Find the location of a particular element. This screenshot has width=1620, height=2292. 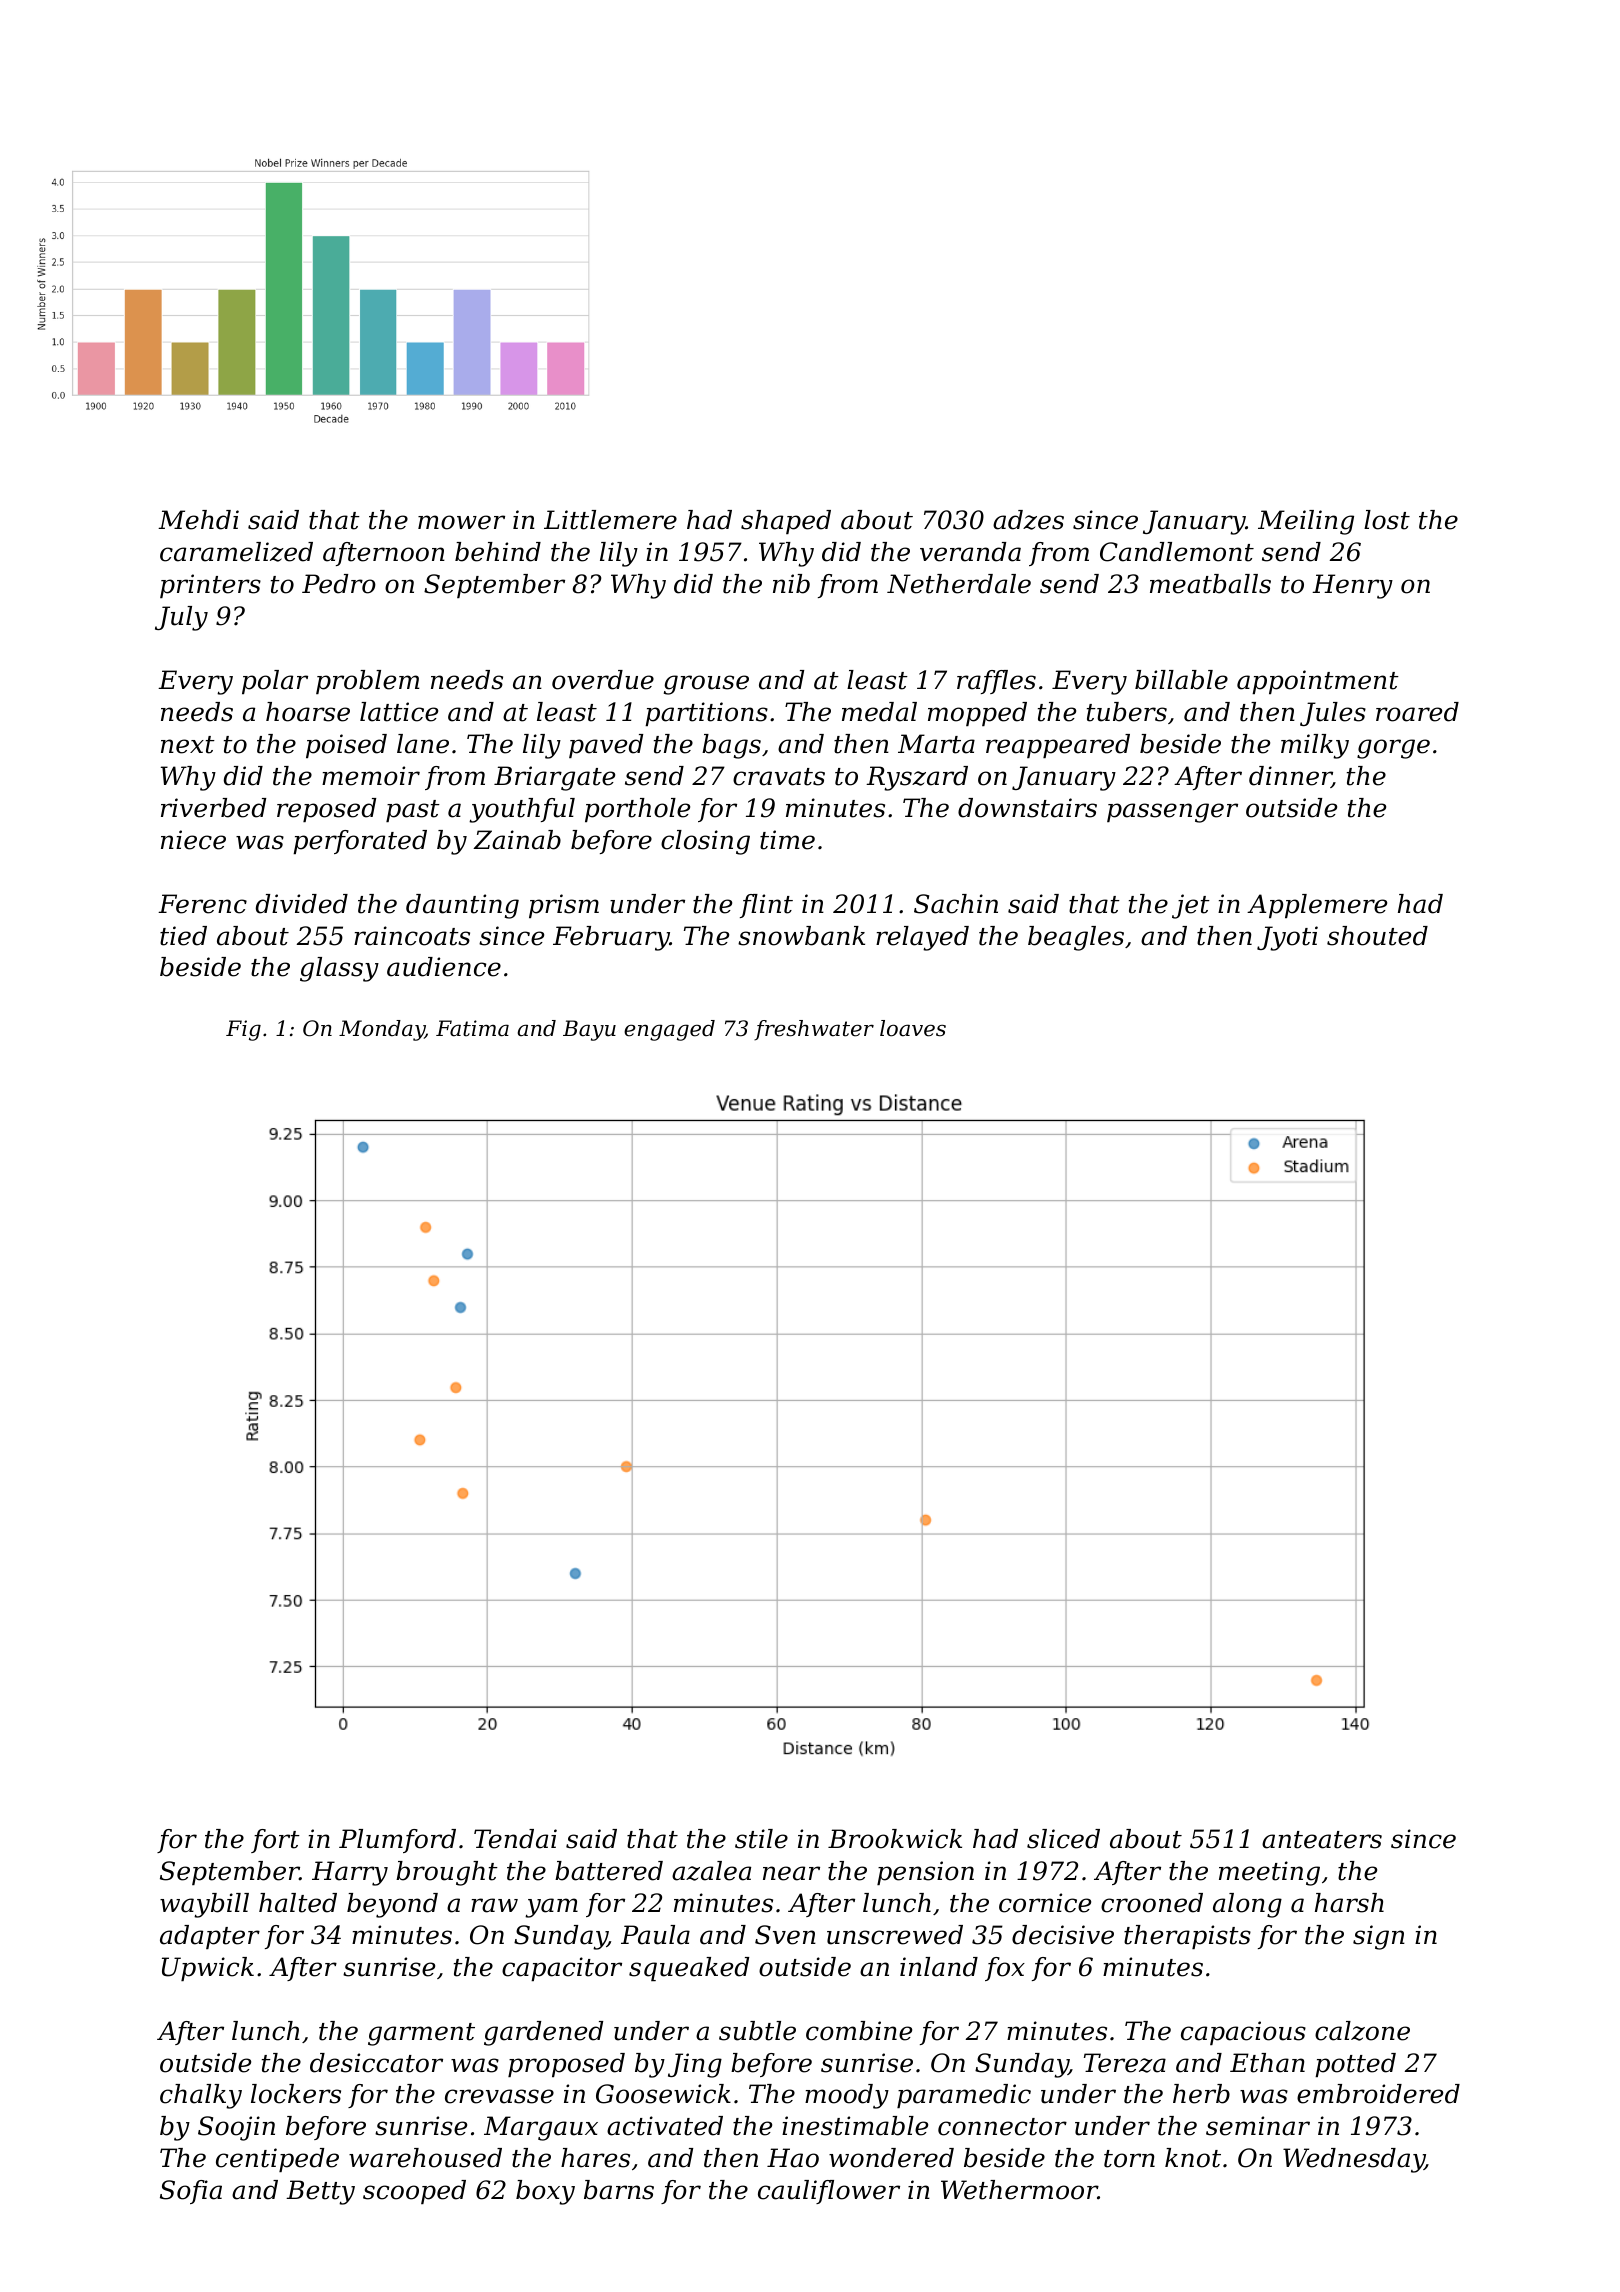

Candlemont is located at coordinates (1177, 552).
